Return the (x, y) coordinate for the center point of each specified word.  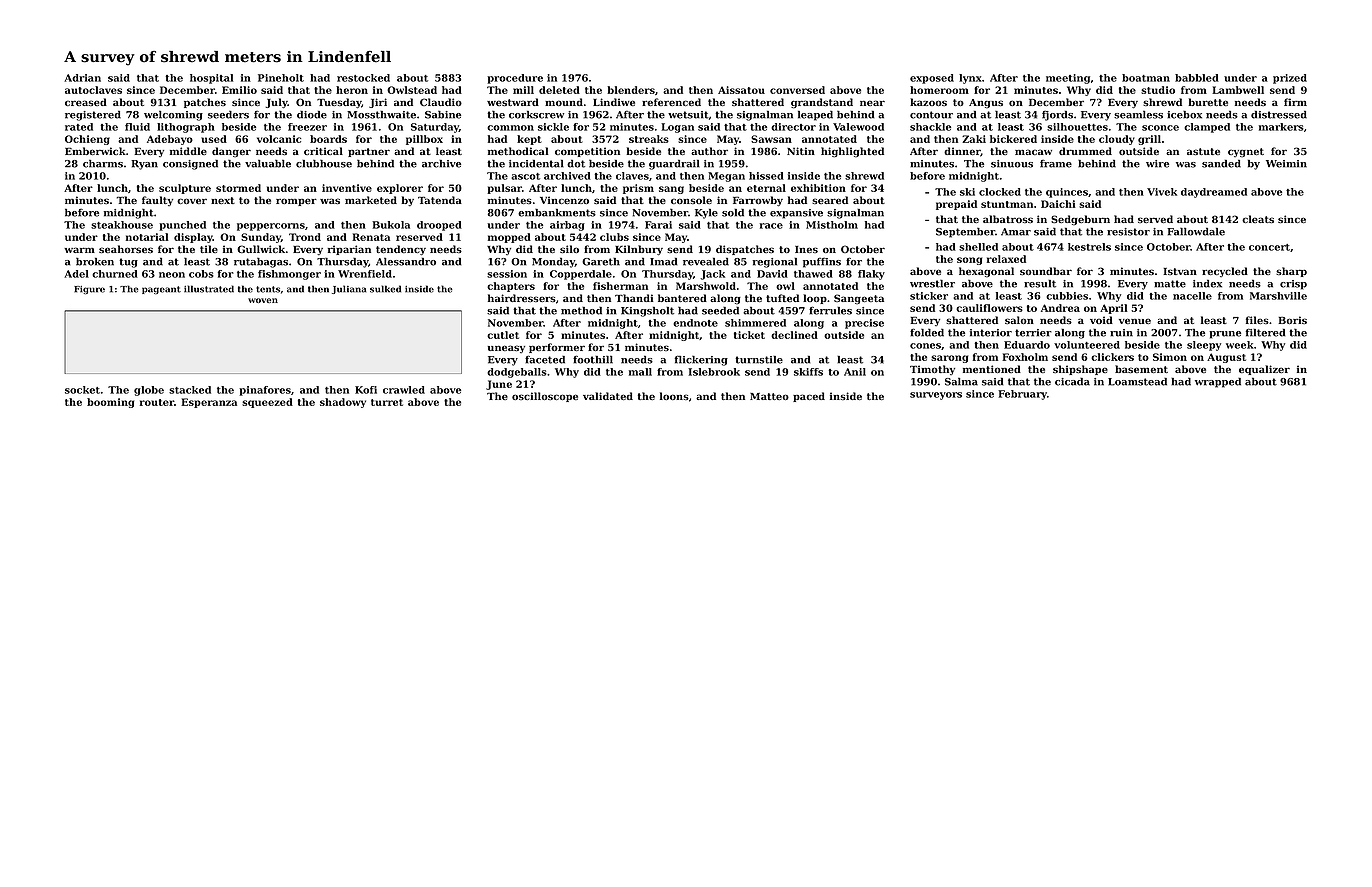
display (193, 238)
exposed (932, 79)
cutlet (503, 335)
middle (188, 151)
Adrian (82, 78)
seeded (720, 311)
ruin (1121, 333)
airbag (567, 226)
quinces (1067, 193)
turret (387, 402)
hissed (766, 176)
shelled (978, 247)
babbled (1197, 78)
